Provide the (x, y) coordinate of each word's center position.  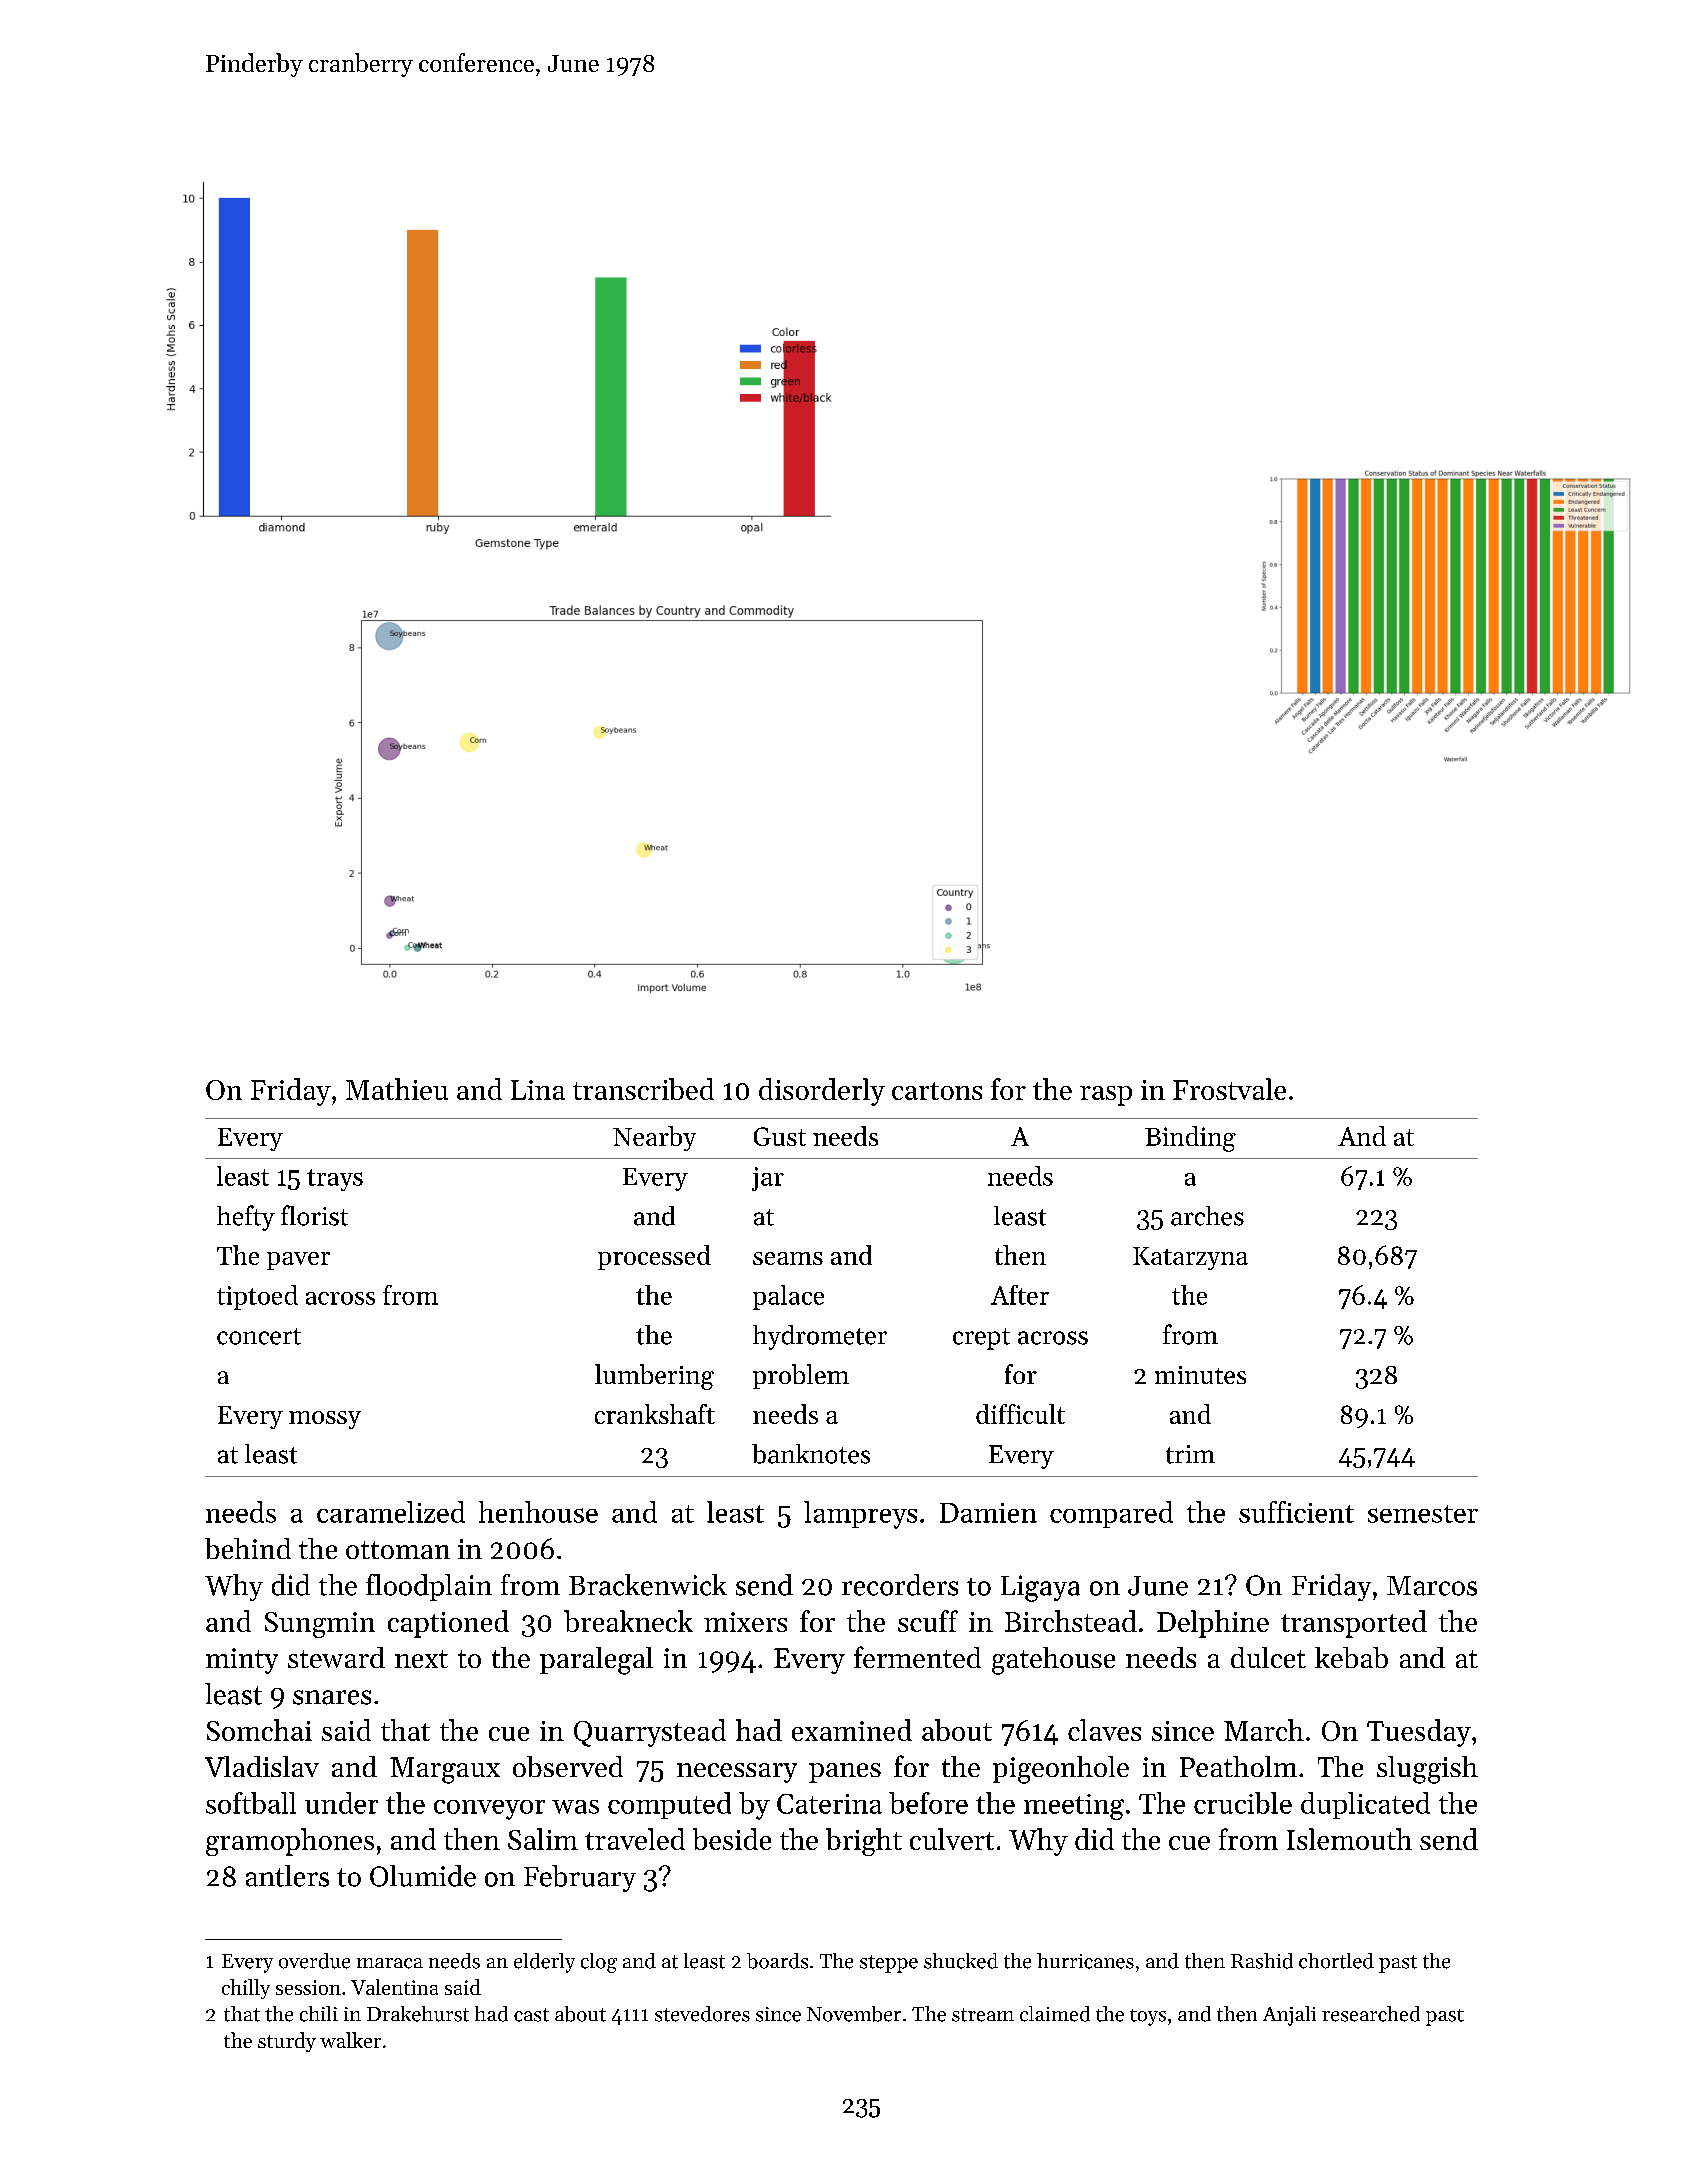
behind (248, 1548)
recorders (900, 1585)
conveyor (489, 1810)
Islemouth (1349, 1839)
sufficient (1296, 1512)
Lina (538, 1090)
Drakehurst (418, 2014)
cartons (937, 1091)
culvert (952, 1839)
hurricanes (1085, 1961)
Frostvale (1229, 1089)
